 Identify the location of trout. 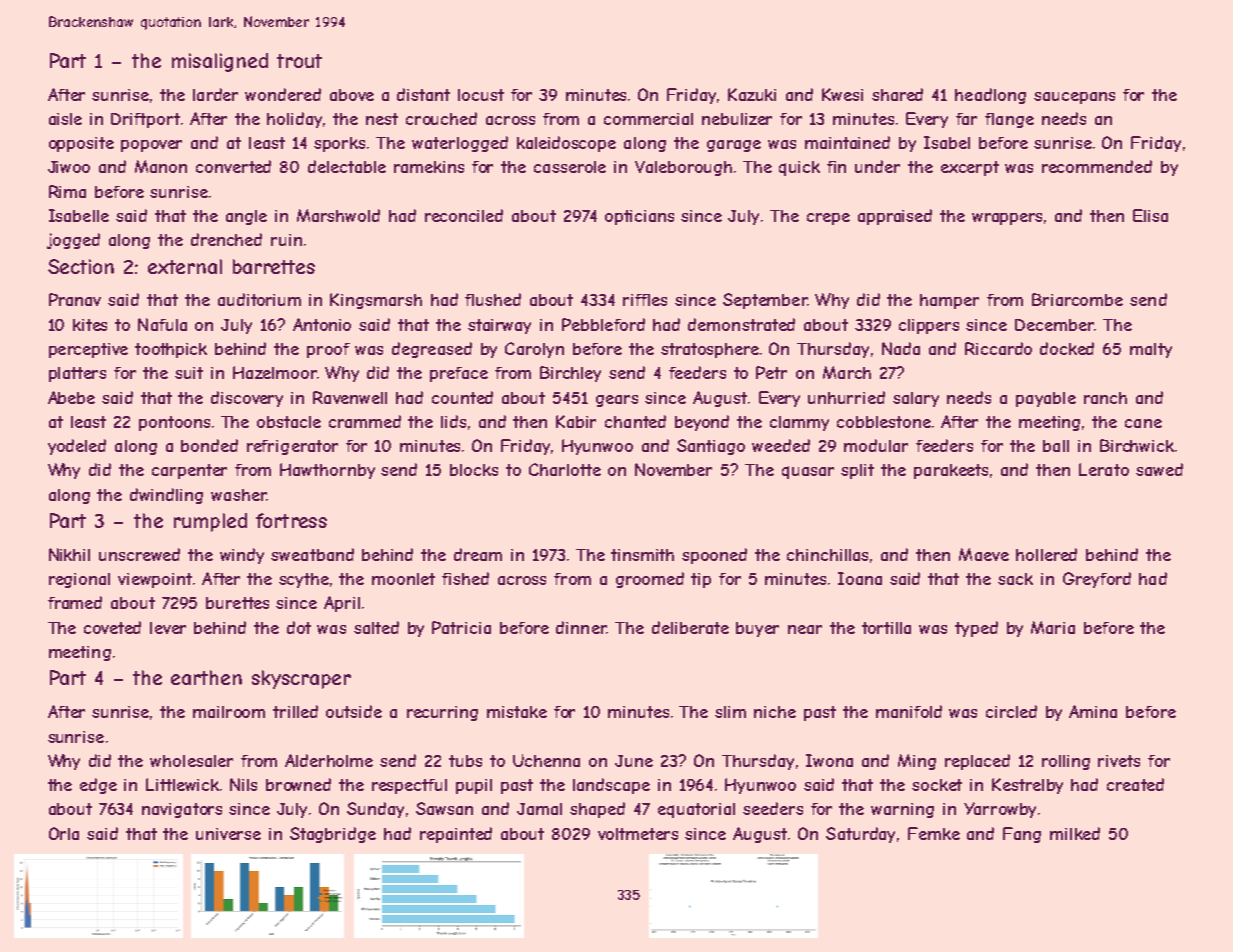
(299, 61).
